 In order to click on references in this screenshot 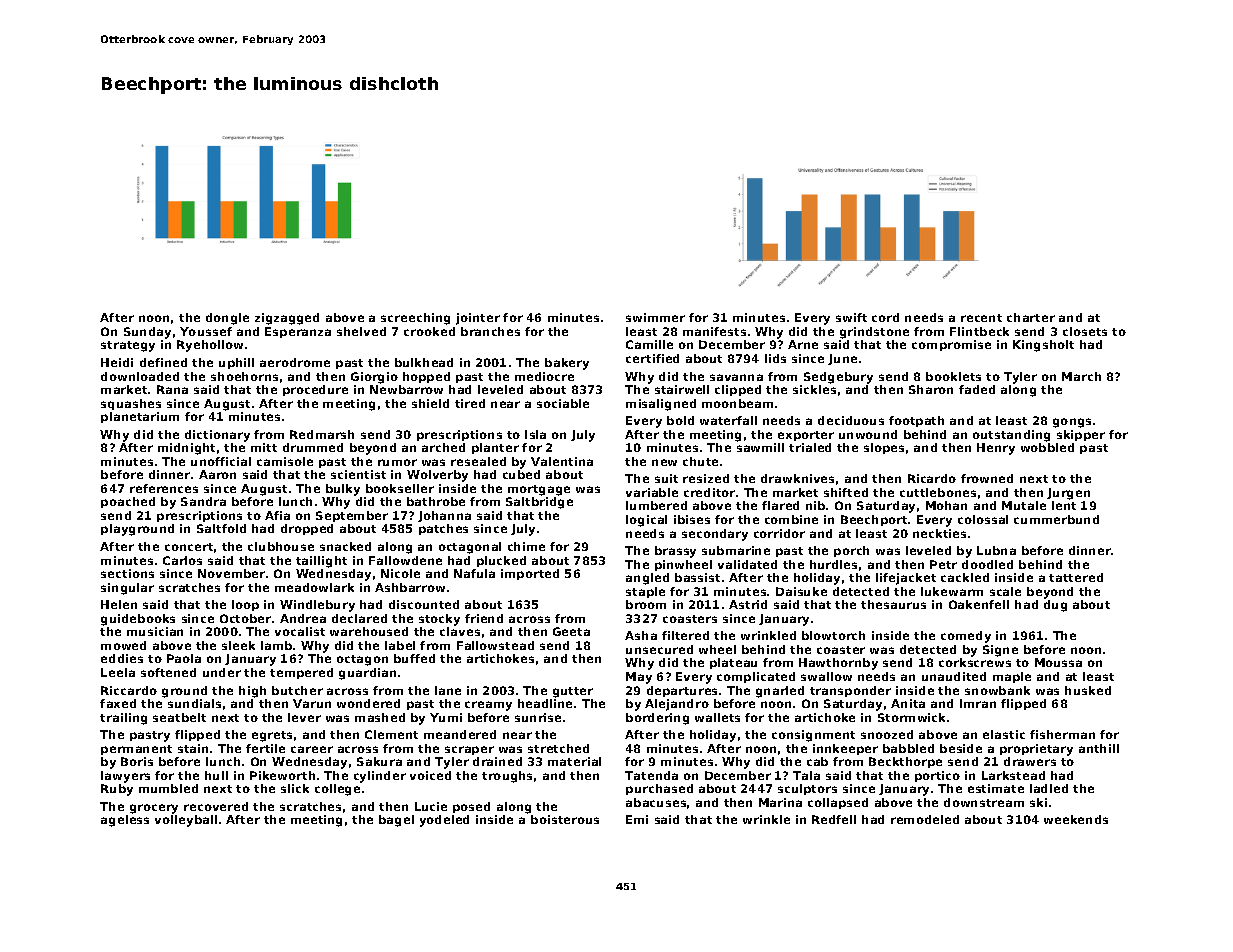, I will do `click(164, 488)`.
